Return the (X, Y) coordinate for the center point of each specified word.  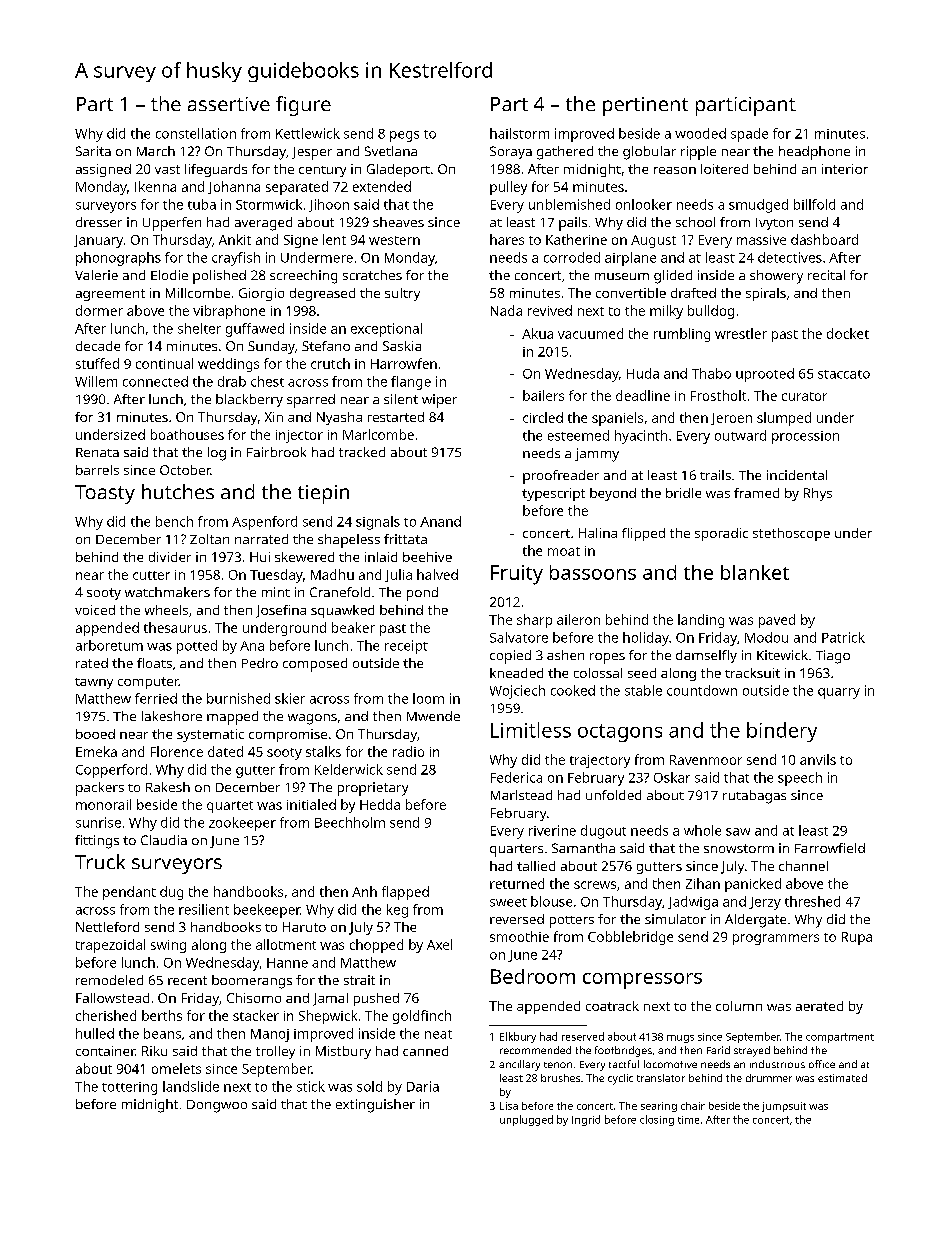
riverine (552, 830)
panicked (753, 885)
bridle (683, 493)
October (185, 470)
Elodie (169, 275)
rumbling (682, 335)
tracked (362, 452)
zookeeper (242, 824)
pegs (404, 136)
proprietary (373, 789)
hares (507, 239)
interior (845, 169)
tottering (129, 1088)
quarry (839, 693)
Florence (177, 751)
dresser (99, 222)
